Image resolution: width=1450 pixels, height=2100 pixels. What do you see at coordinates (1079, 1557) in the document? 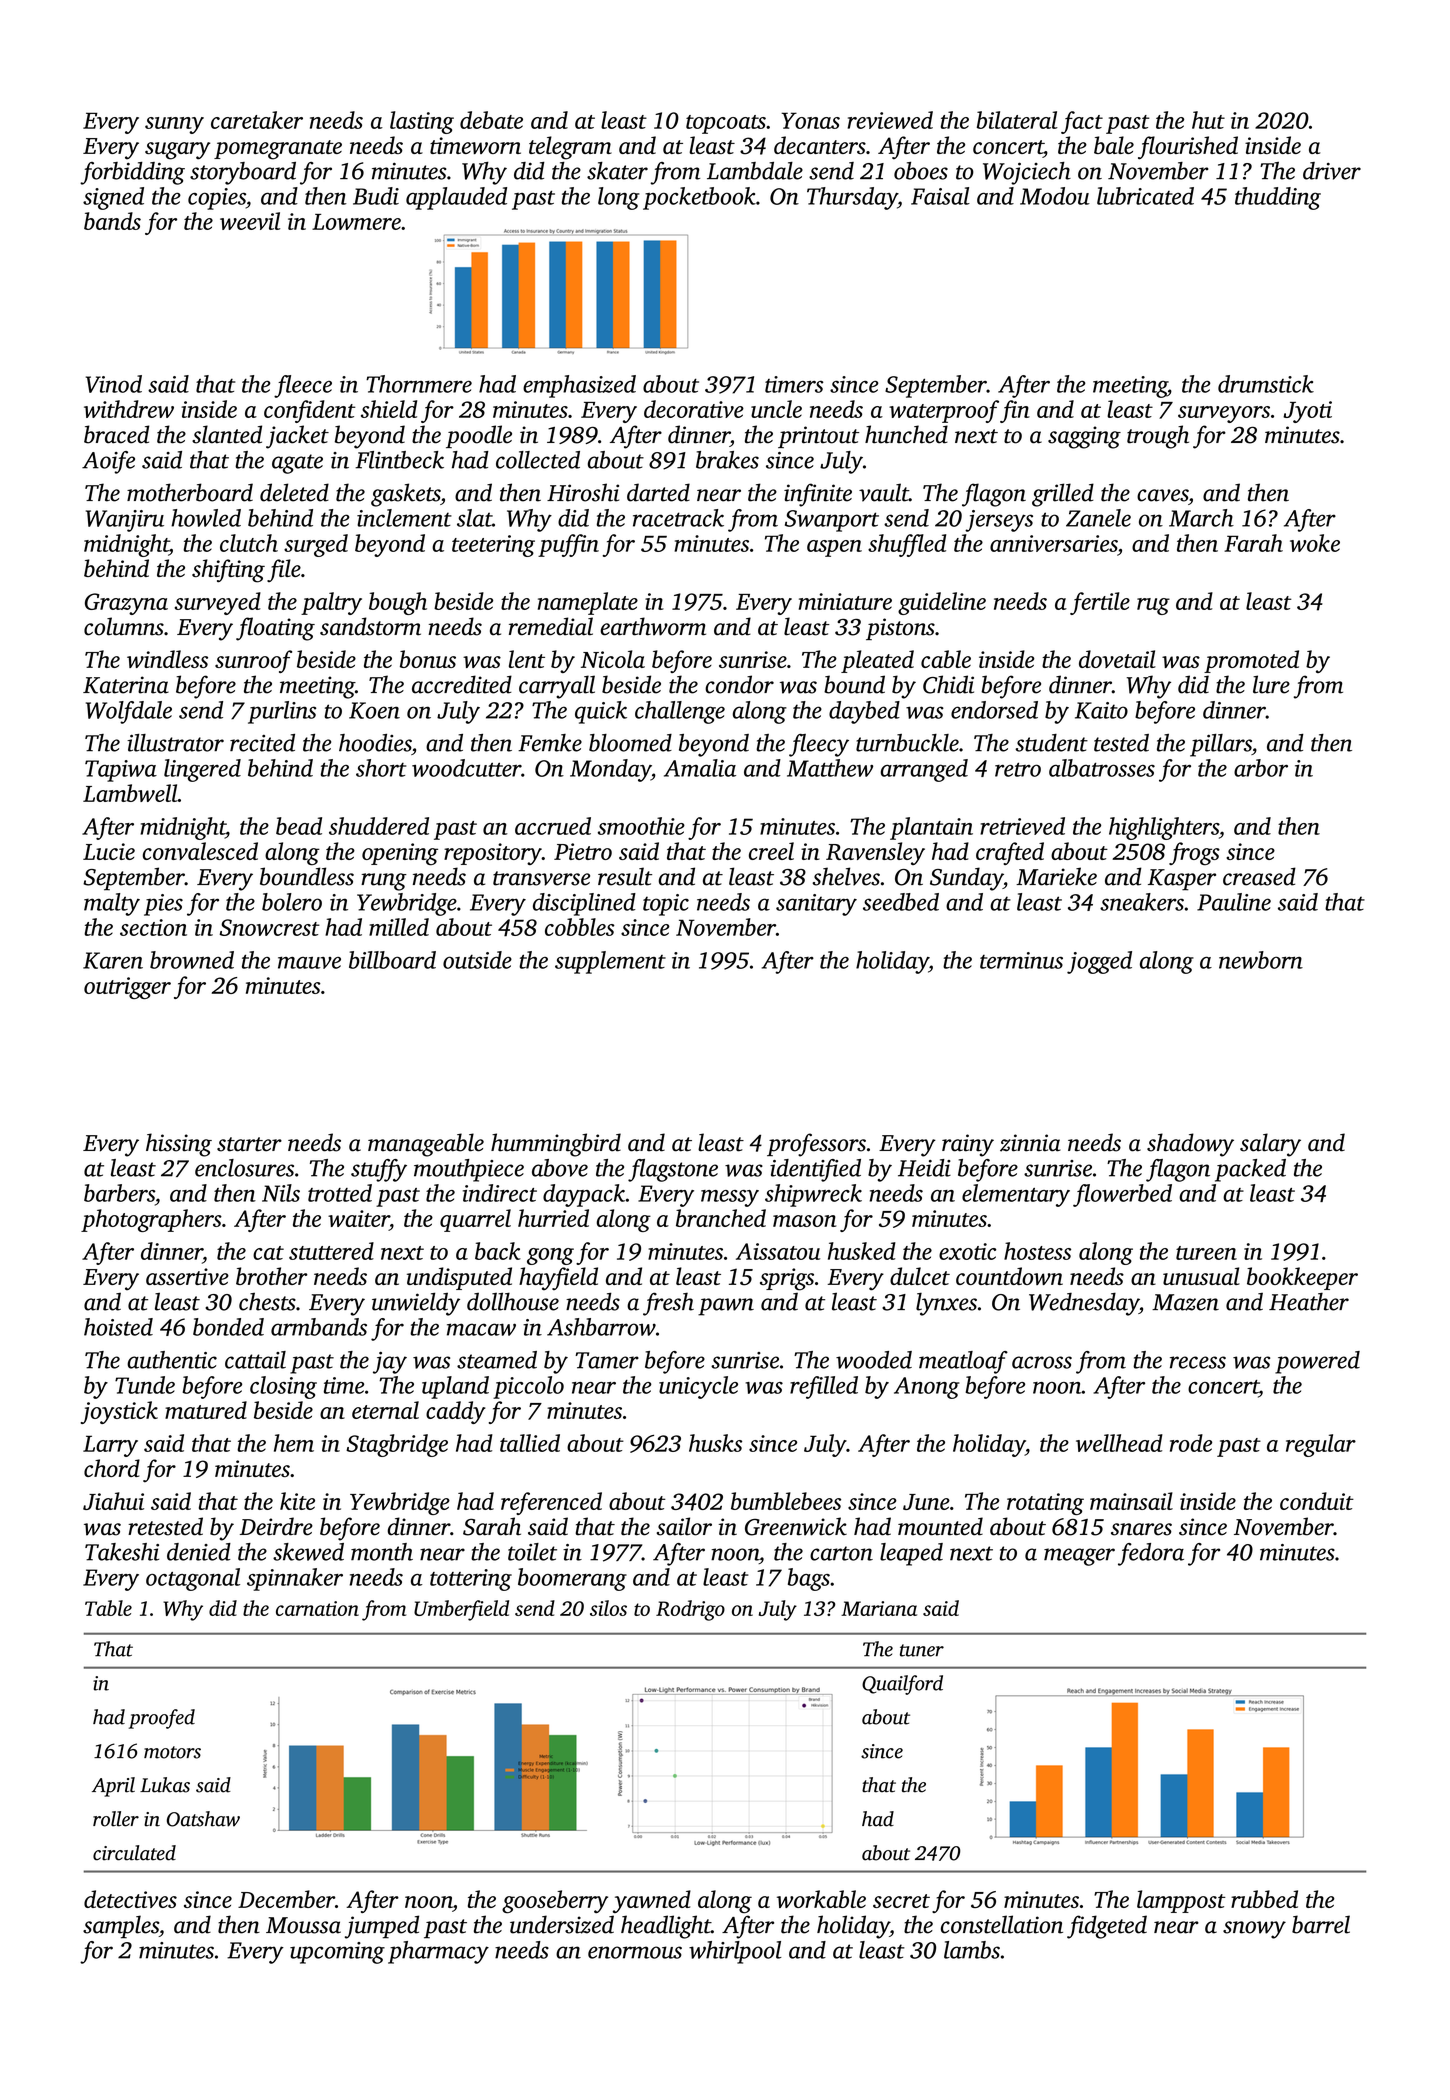
I see `meager` at bounding box center [1079, 1557].
